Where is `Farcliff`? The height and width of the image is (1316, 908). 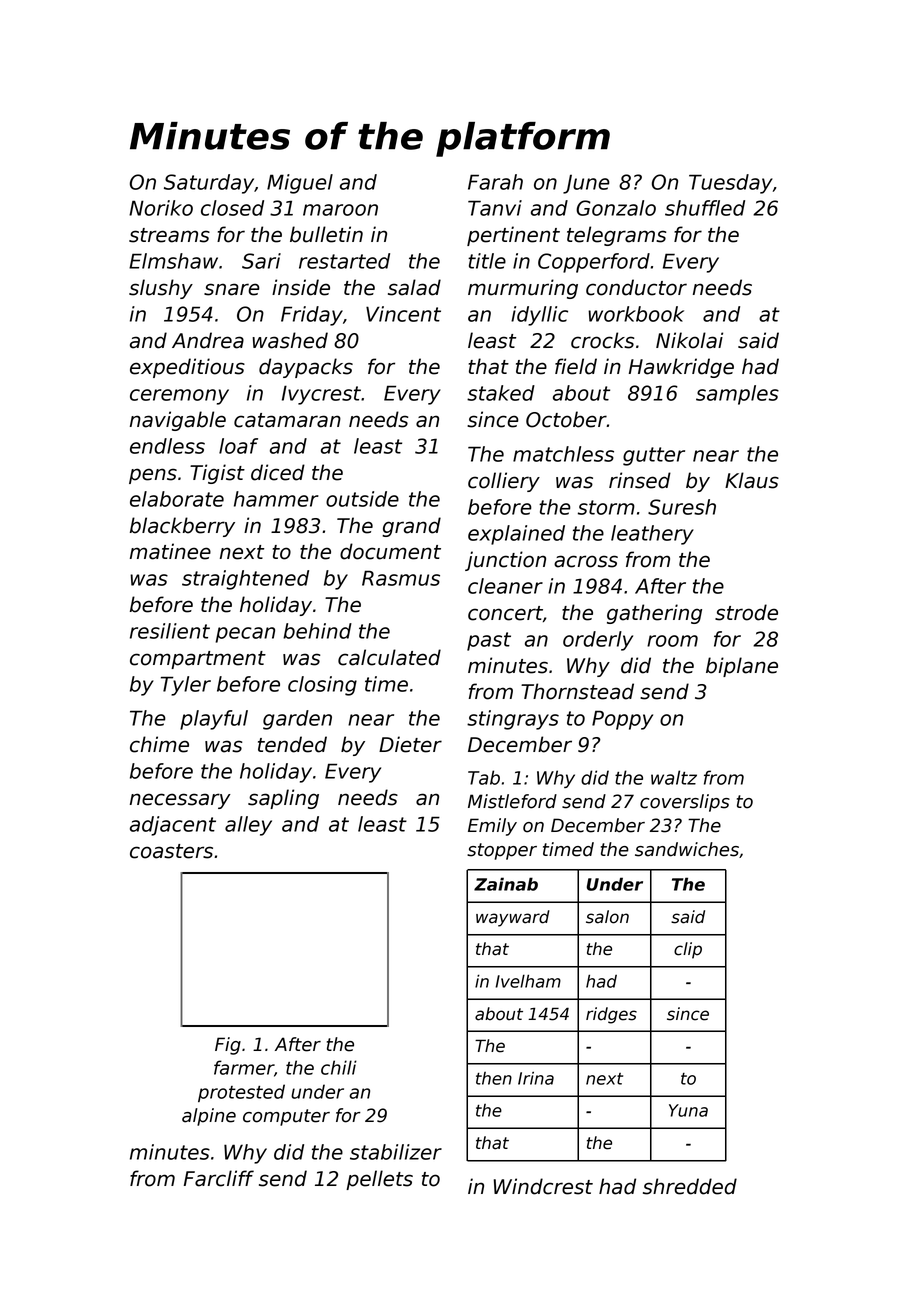 Farcliff is located at coordinates (219, 1178).
